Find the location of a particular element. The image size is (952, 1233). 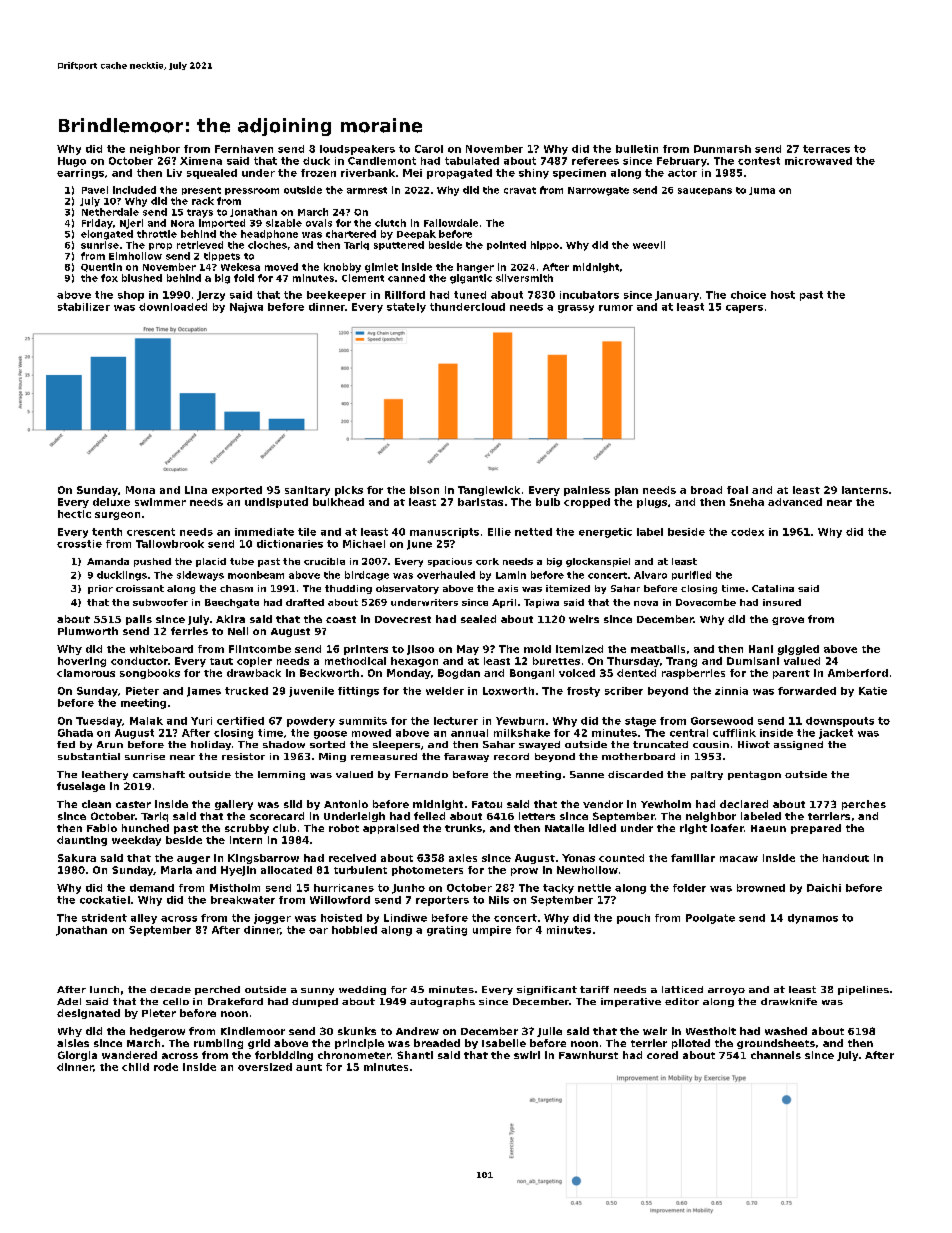

downloaded is located at coordinates (173, 307).
